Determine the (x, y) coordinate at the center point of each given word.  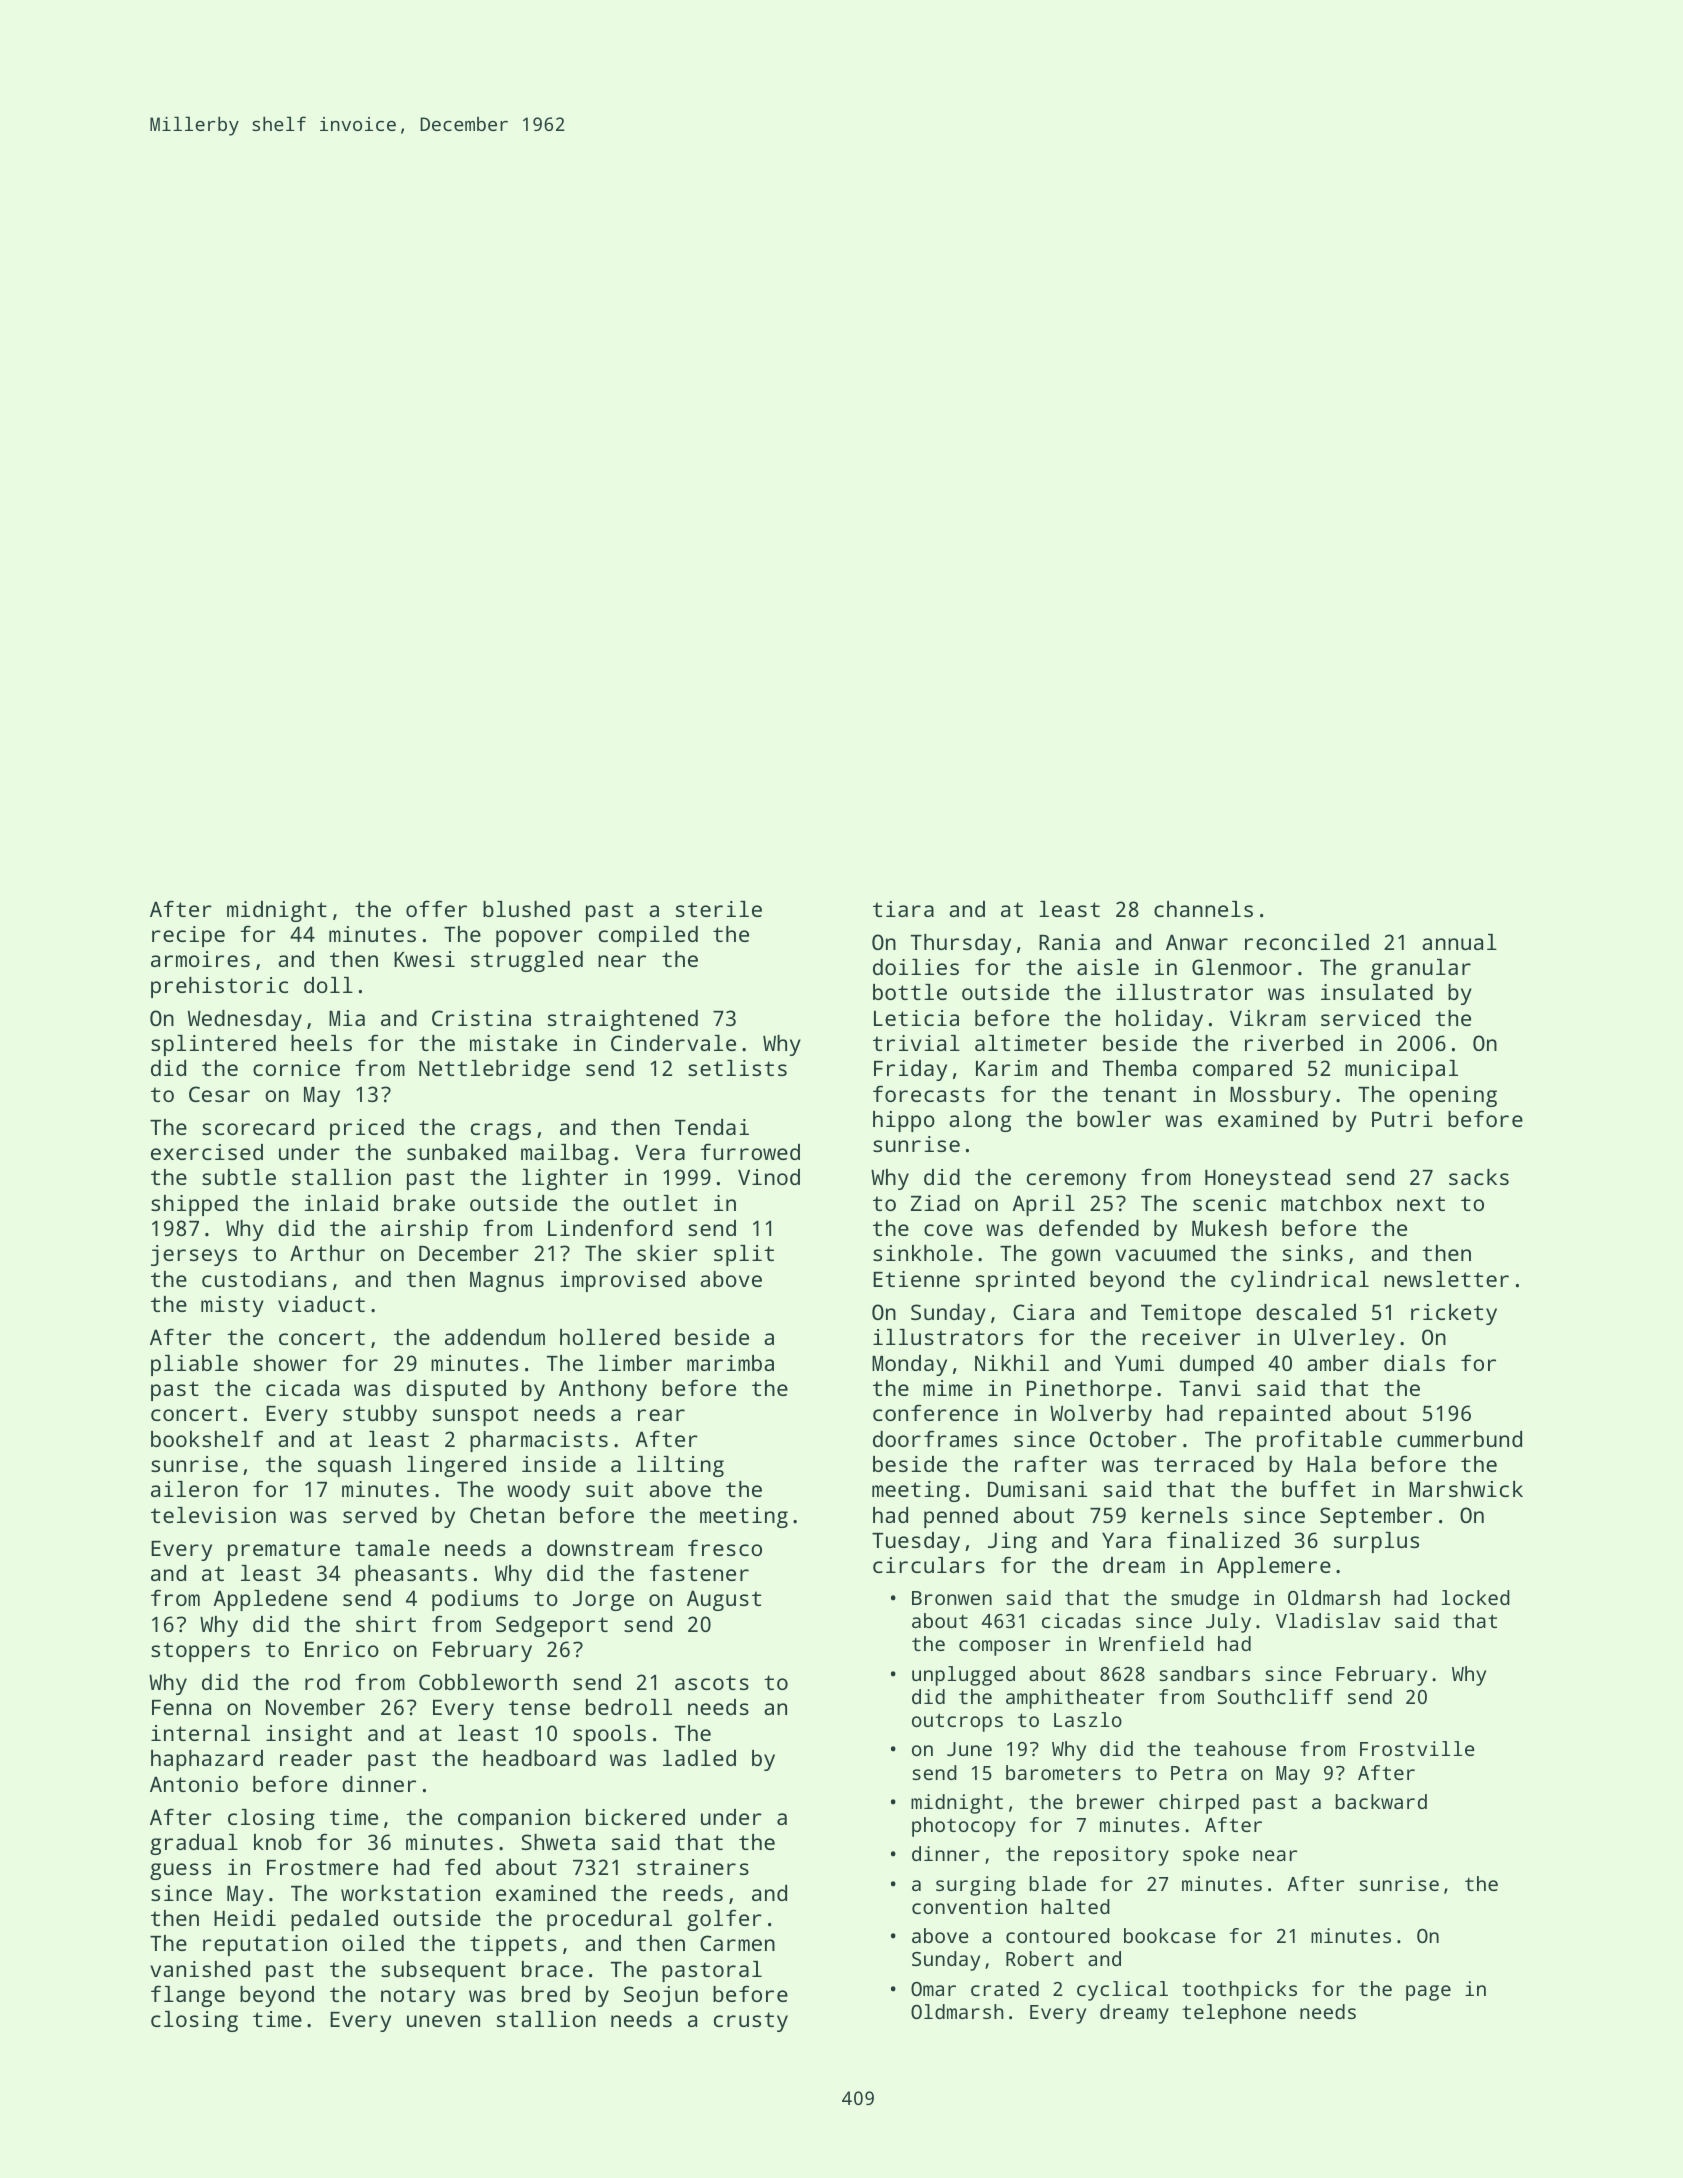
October (1133, 1439)
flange (188, 1996)
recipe (188, 936)
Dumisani (1037, 1489)
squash (354, 1466)
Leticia (916, 1018)
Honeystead (1267, 1179)
